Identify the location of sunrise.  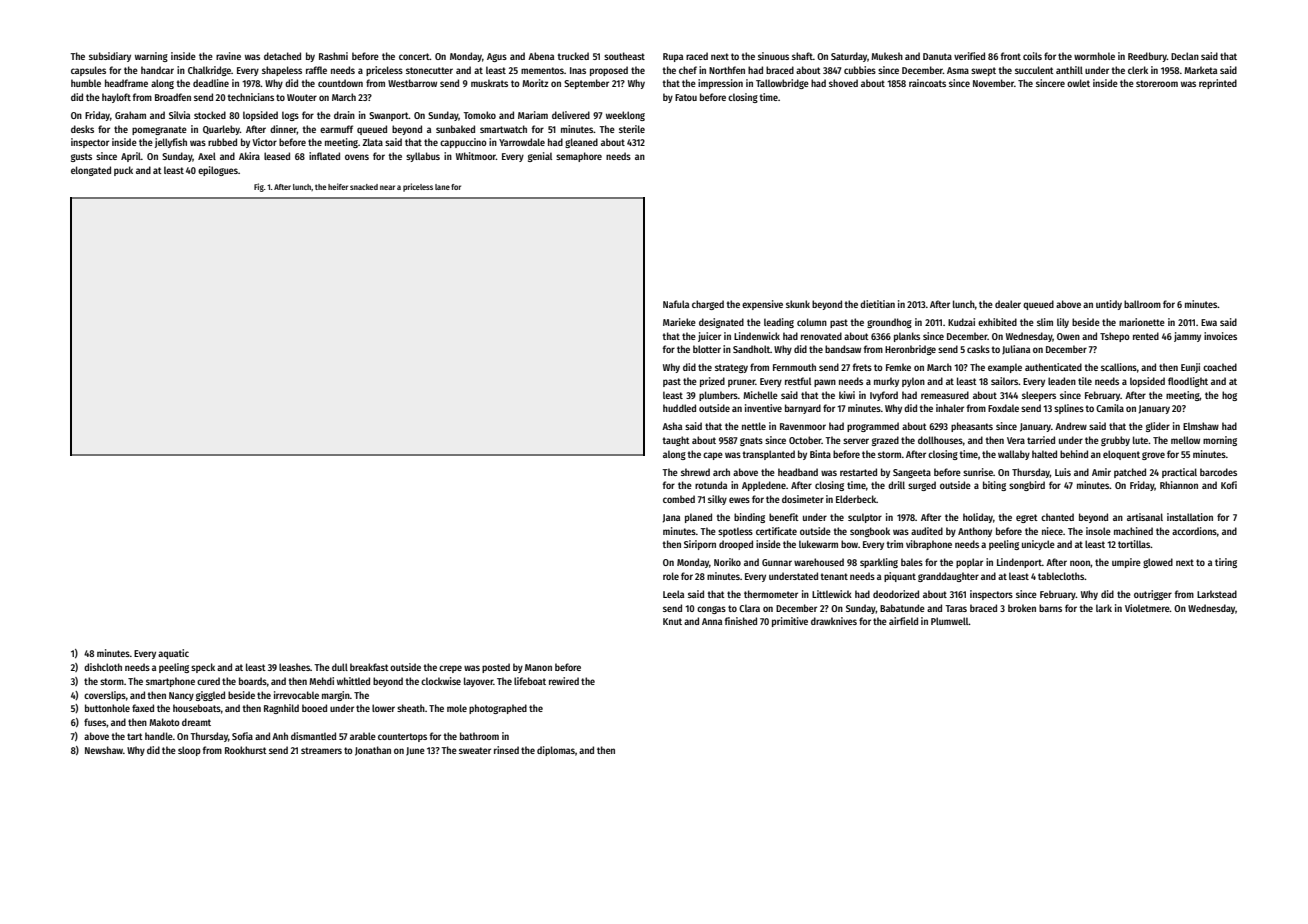
(978, 472).
